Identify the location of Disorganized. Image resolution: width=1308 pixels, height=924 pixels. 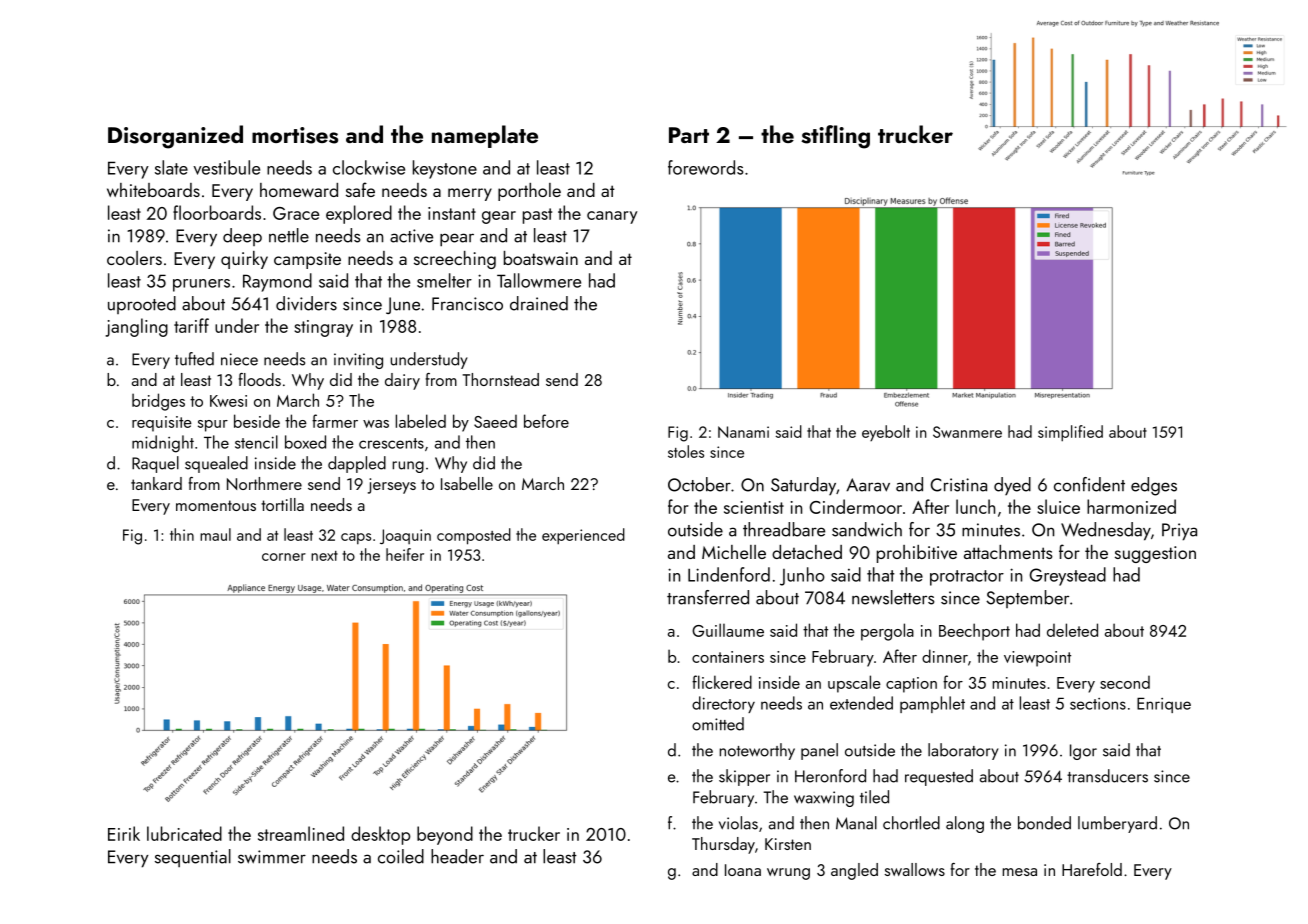
(175, 137).
